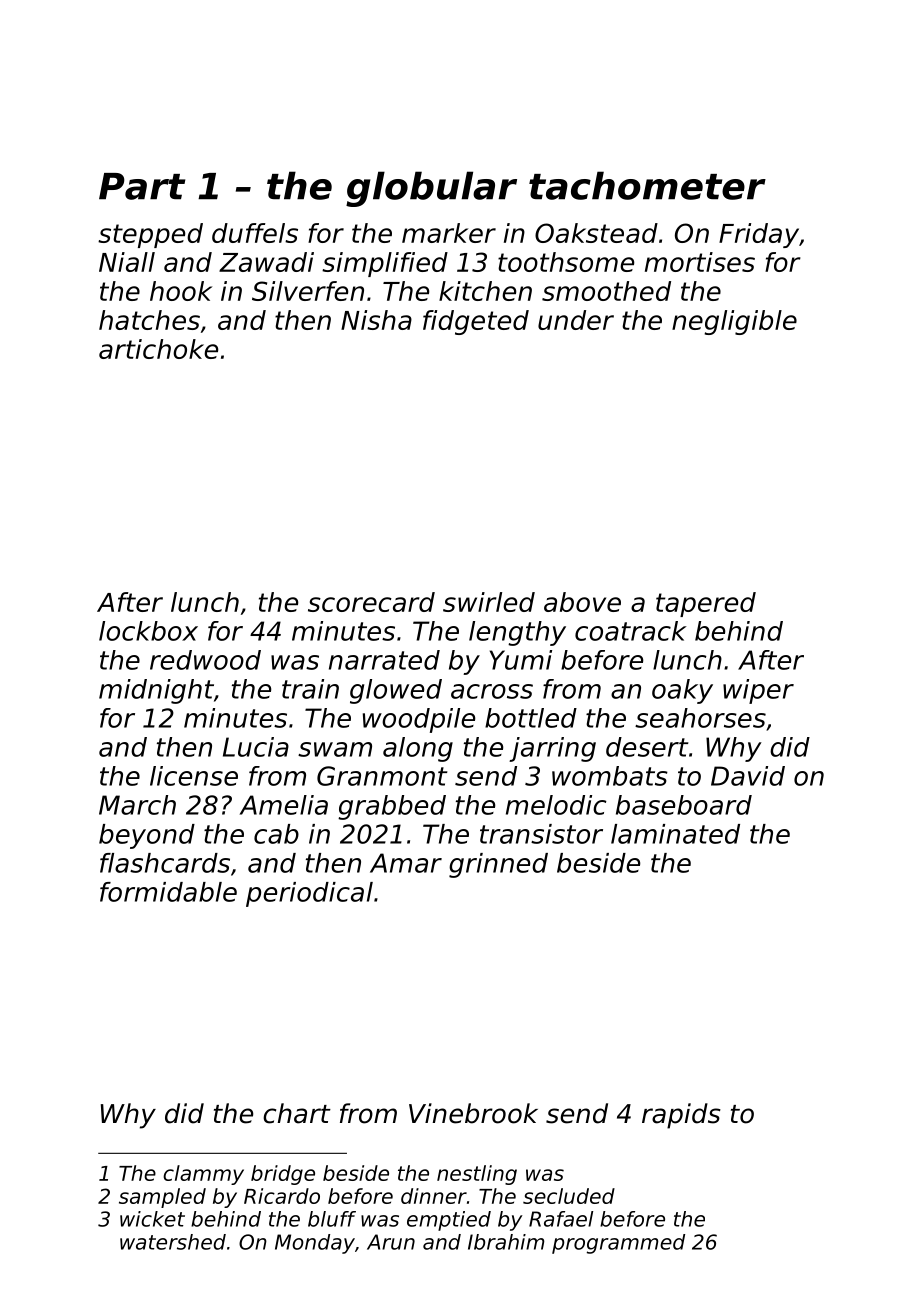 The image size is (924, 1311). Describe the element at coordinates (431, 189) in the image. I see `globular` at that location.
